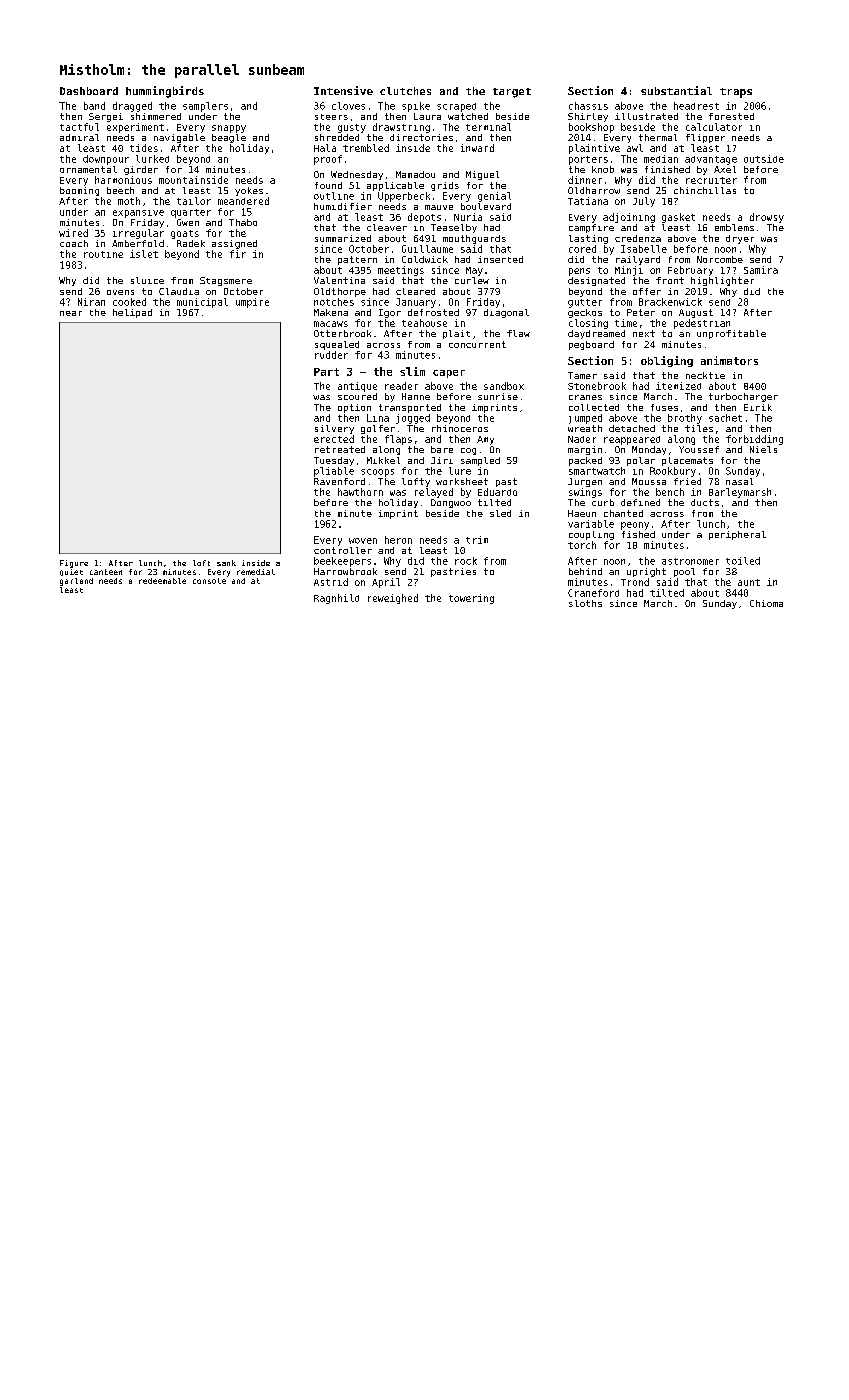 The height and width of the page is (1400, 849). What do you see at coordinates (165, 92) in the page?
I see `hummingbirds` at bounding box center [165, 92].
